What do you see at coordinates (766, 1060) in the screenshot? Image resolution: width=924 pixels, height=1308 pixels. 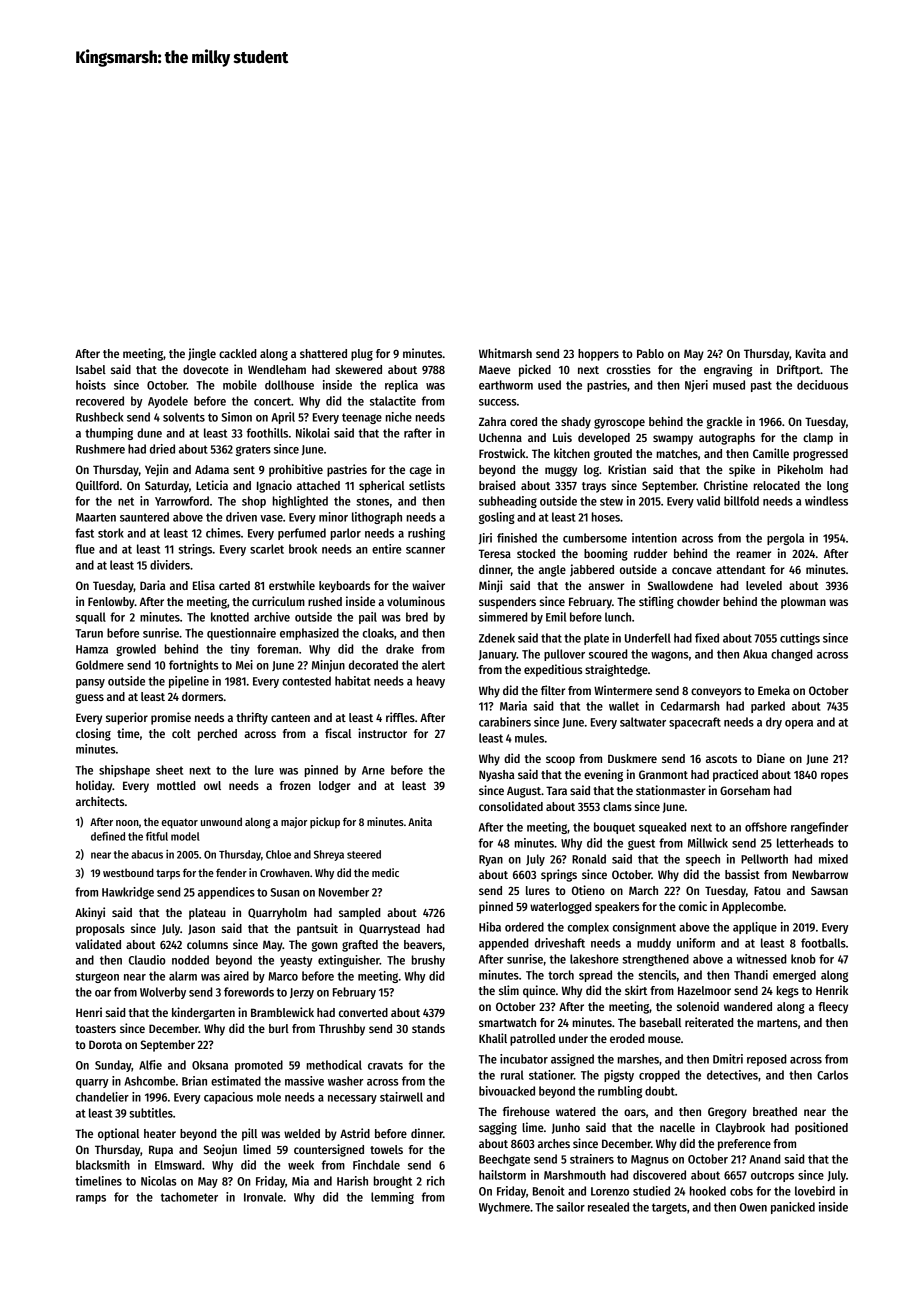 I see `reposed` at bounding box center [766, 1060].
